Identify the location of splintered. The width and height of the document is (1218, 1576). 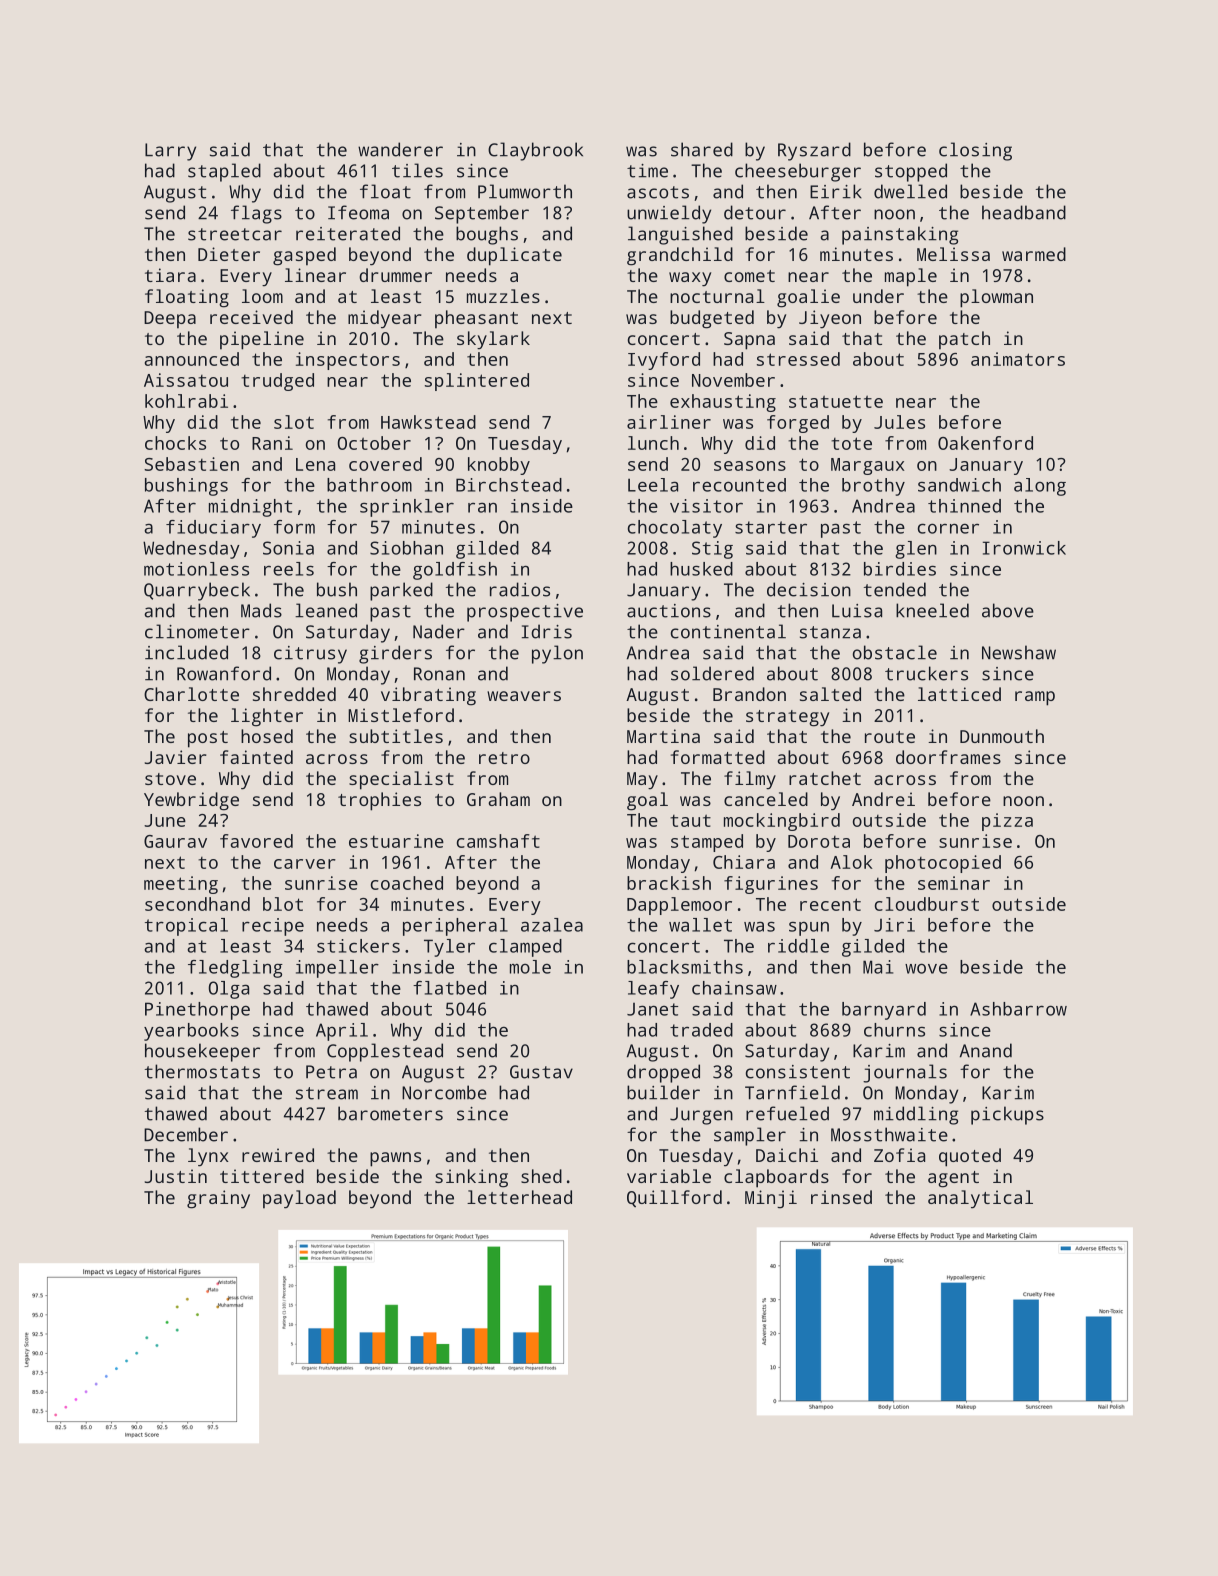
(477, 382).
